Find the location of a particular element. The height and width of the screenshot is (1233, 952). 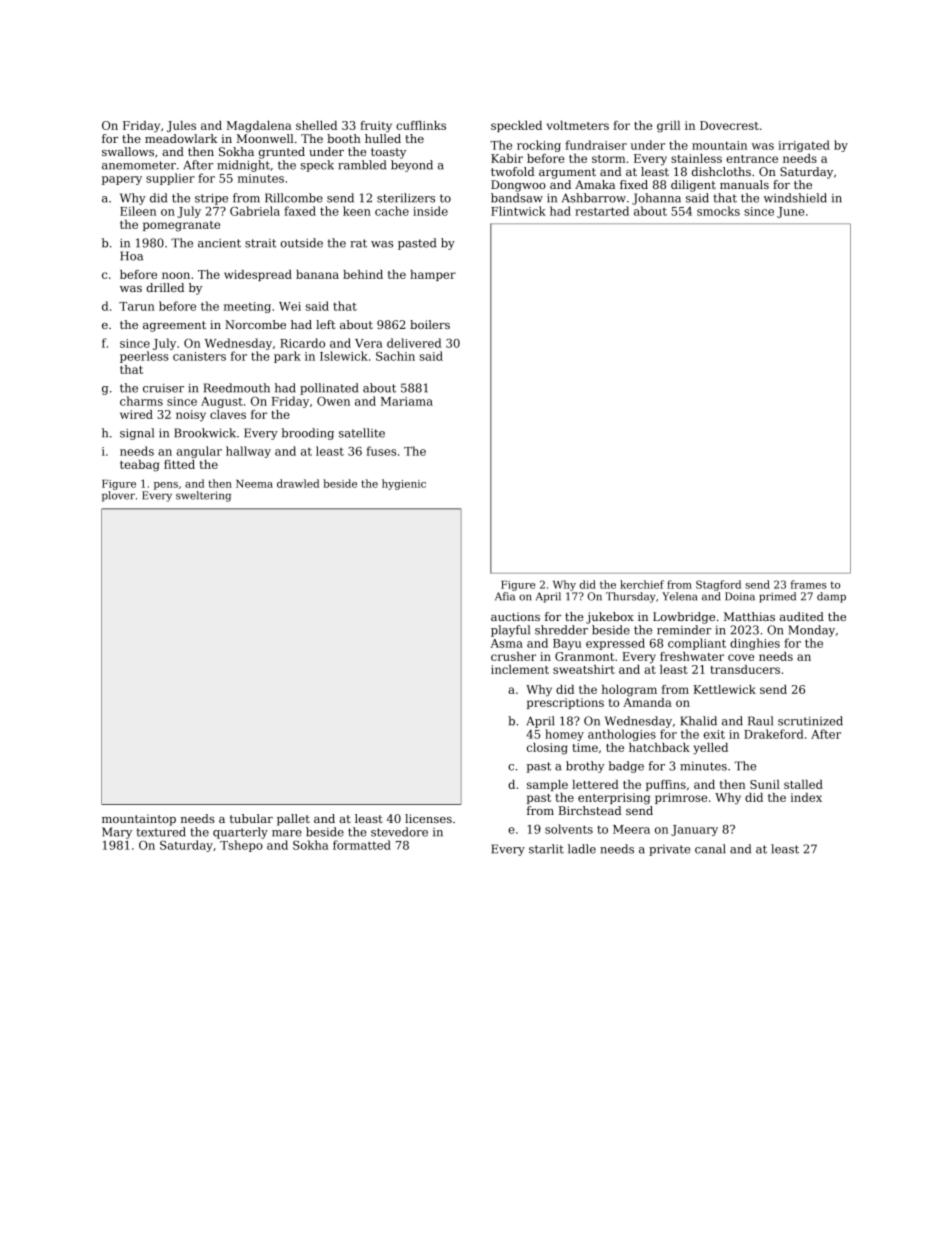

inclement is located at coordinates (520, 669).
